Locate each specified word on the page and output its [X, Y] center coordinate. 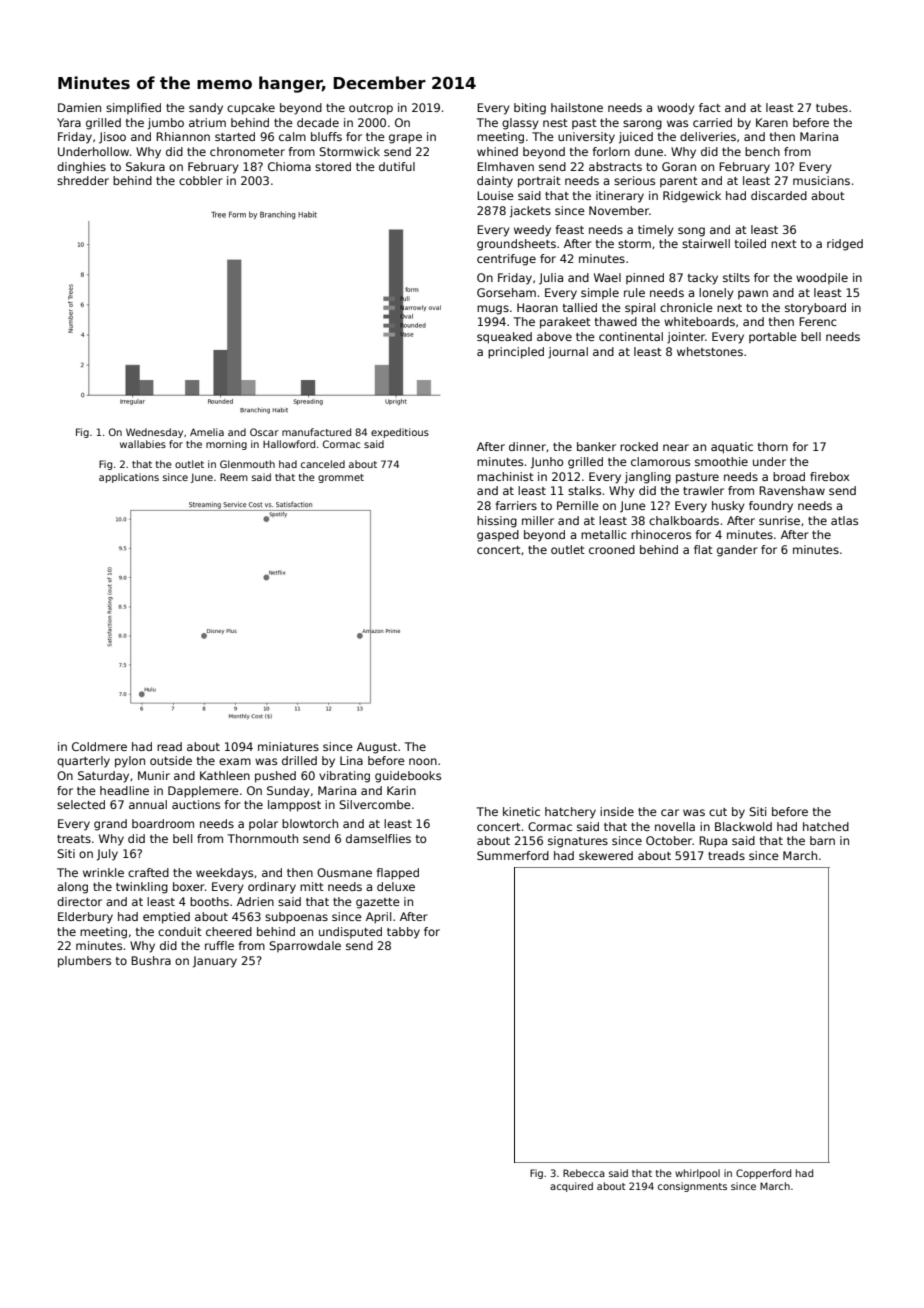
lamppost [294, 806]
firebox [830, 476]
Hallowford [289, 444]
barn [822, 840]
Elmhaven [505, 166]
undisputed [350, 932]
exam [235, 761]
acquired [571, 1187]
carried [712, 122]
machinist [505, 476]
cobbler [201, 180]
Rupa [713, 842]
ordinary [272, 888]
